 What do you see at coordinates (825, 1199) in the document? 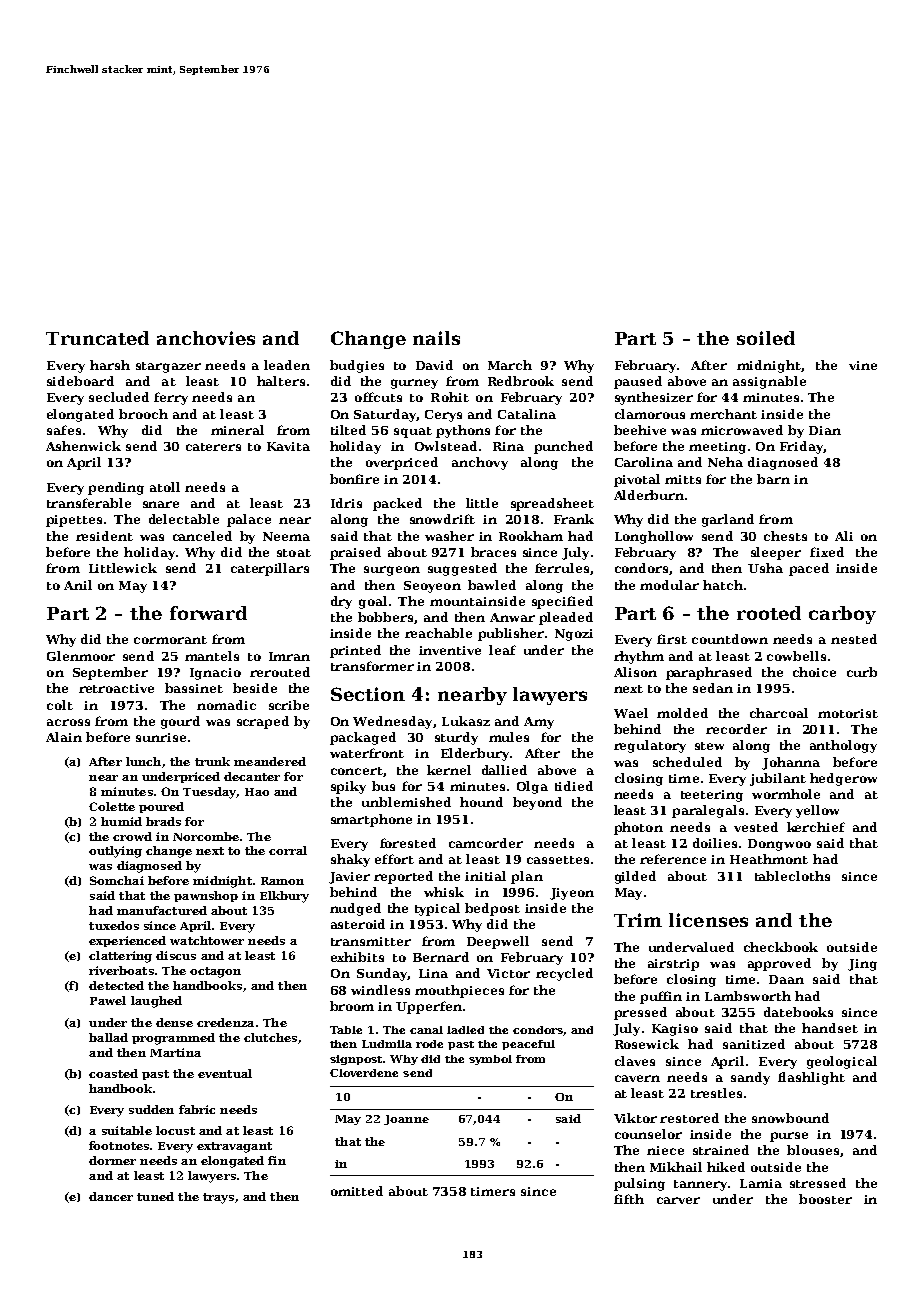
I see `booster` at bounding box center [825, 1199].
